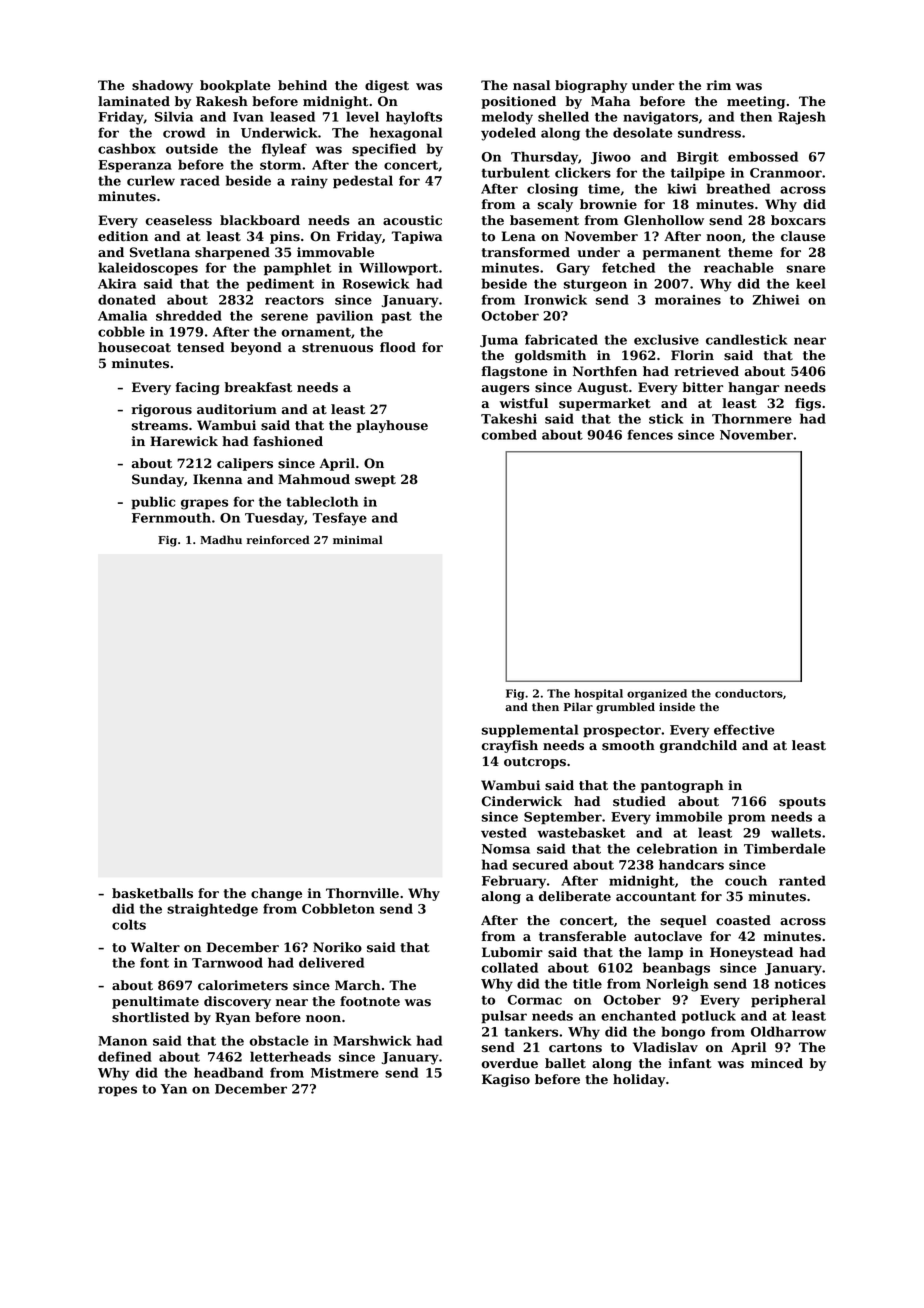 The image size is (924, 1308). Describe the element at coordinates (744, 729) in the screenshot. I see `effective` at that location.
